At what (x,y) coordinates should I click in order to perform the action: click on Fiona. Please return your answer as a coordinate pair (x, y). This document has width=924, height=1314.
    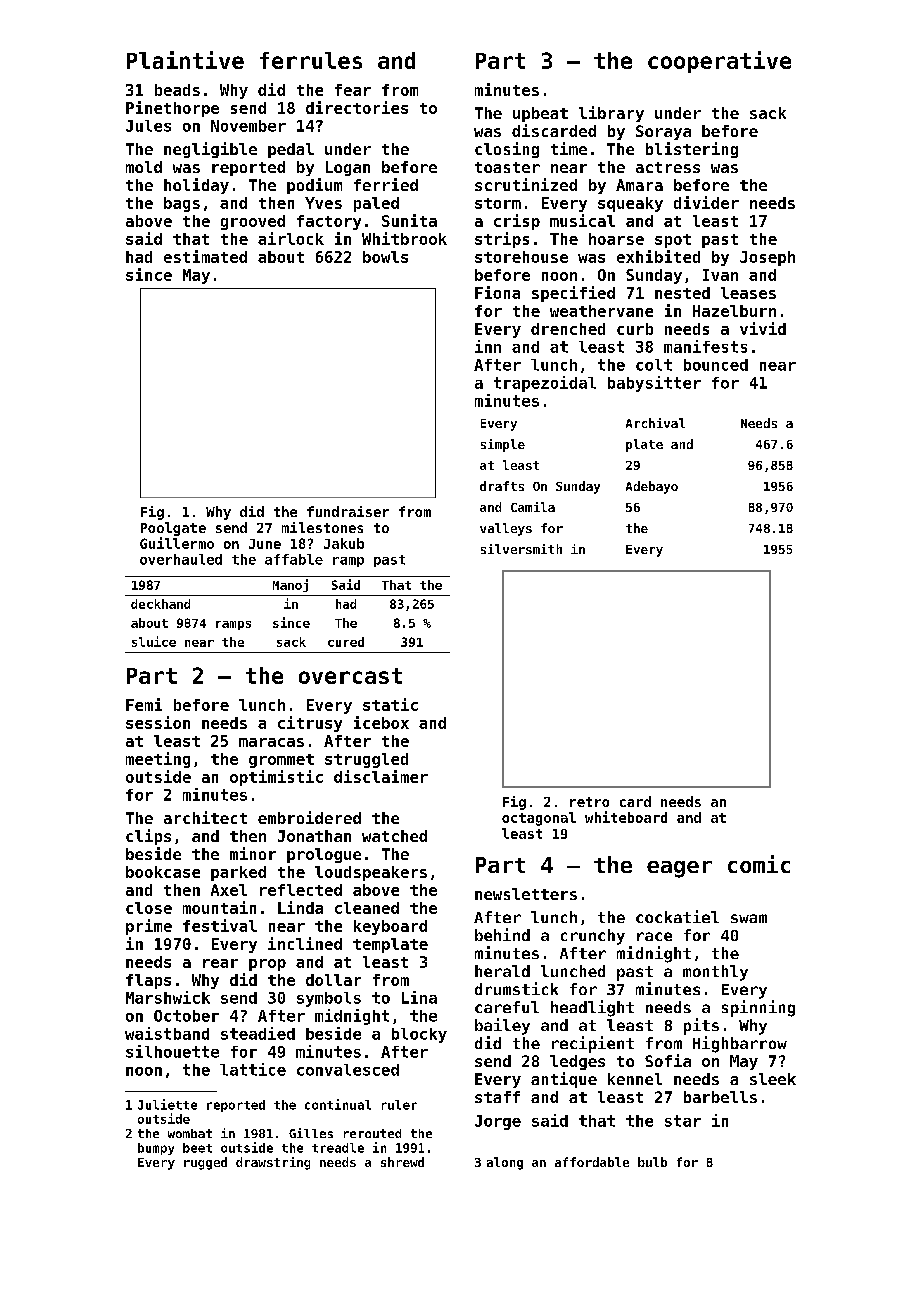
    Looking at the image, I should click on (497, 292).
